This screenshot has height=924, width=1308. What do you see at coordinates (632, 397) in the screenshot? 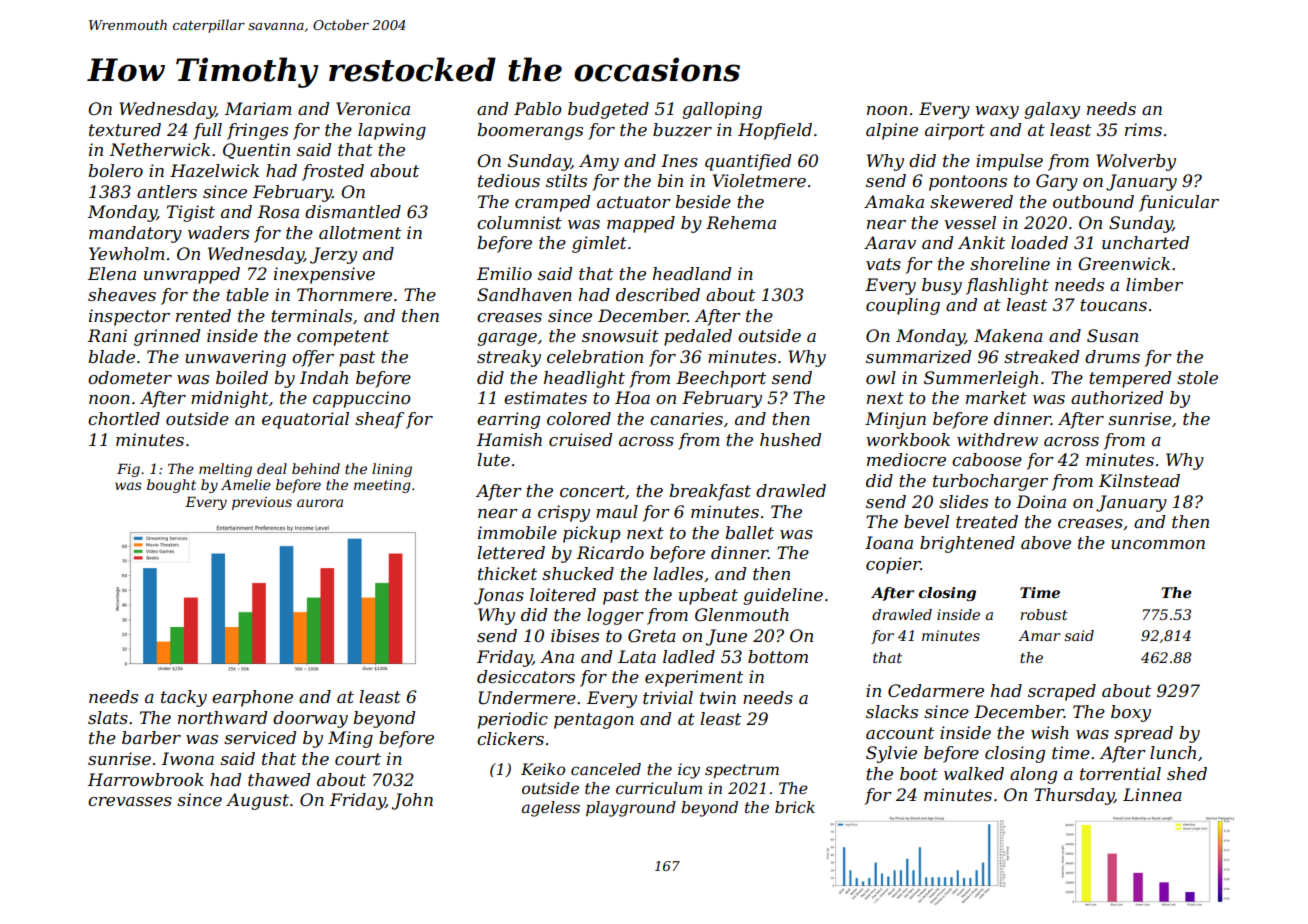
I see `Hoa` at bounding box center [632, 397].
